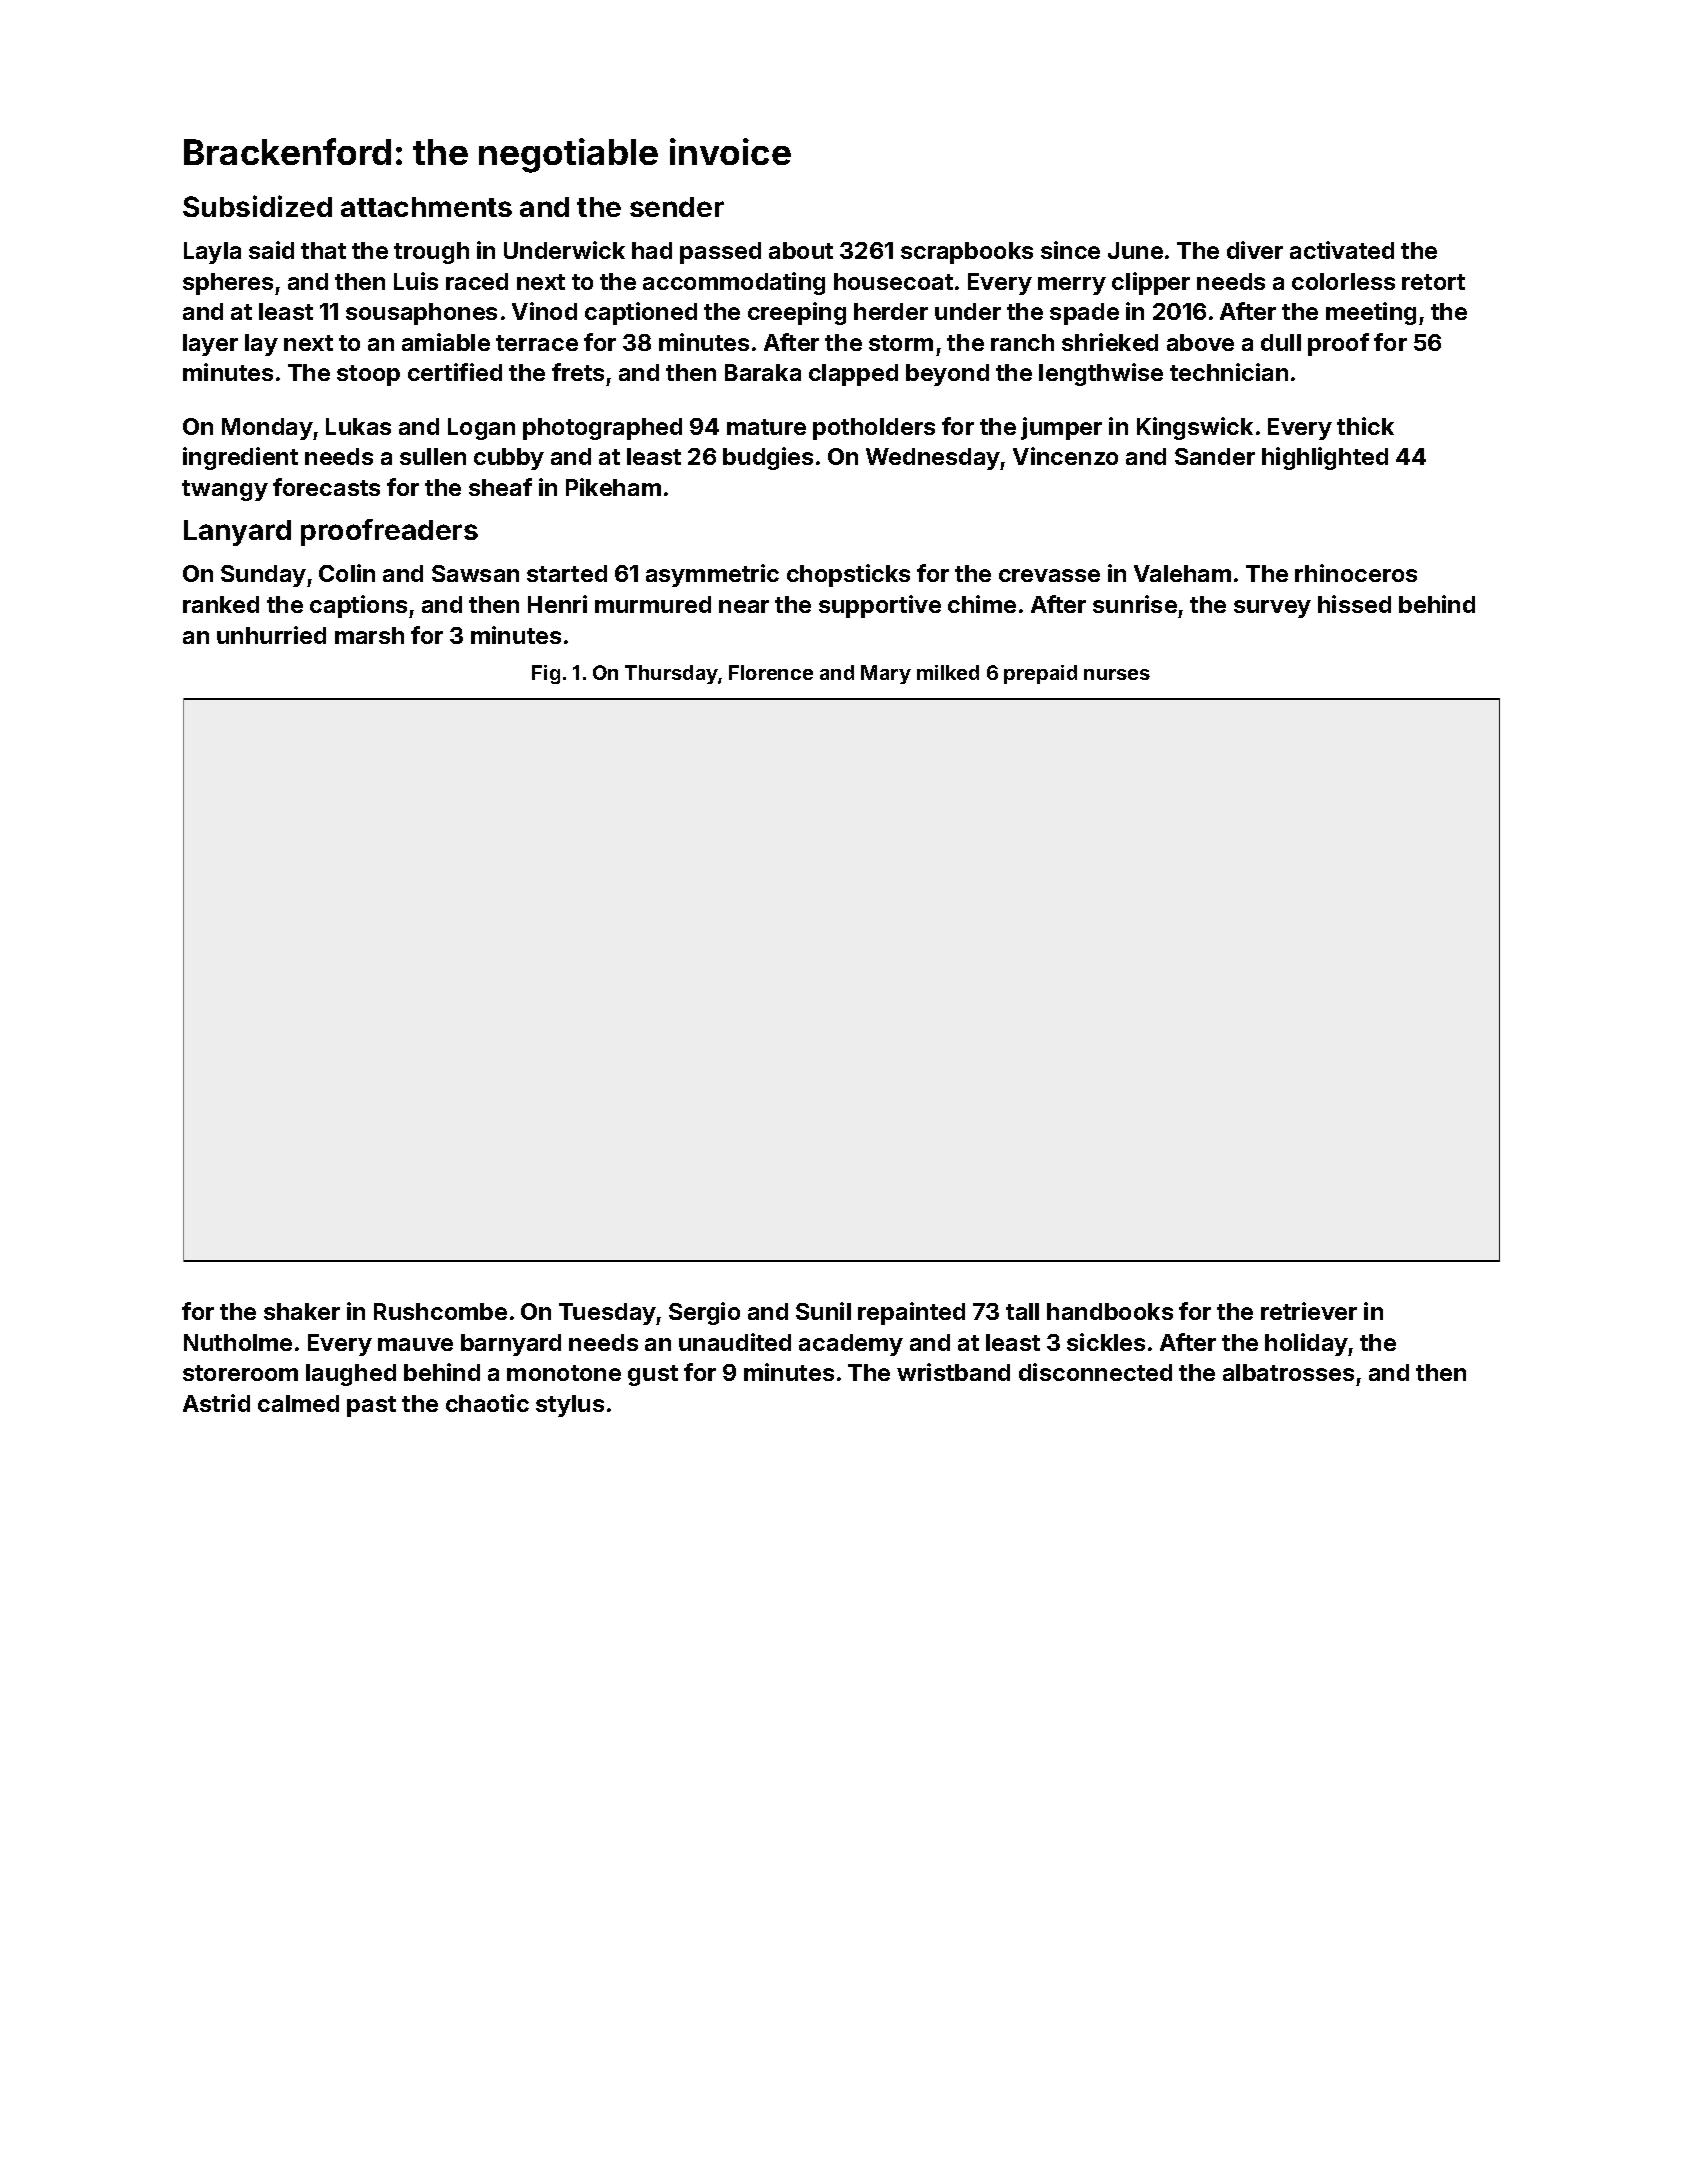 This document has height=2178, width=1683. What do you see at coordinates (216, 1403) in the document?
I see `Astrid` at bounding box center [216, 1403].
